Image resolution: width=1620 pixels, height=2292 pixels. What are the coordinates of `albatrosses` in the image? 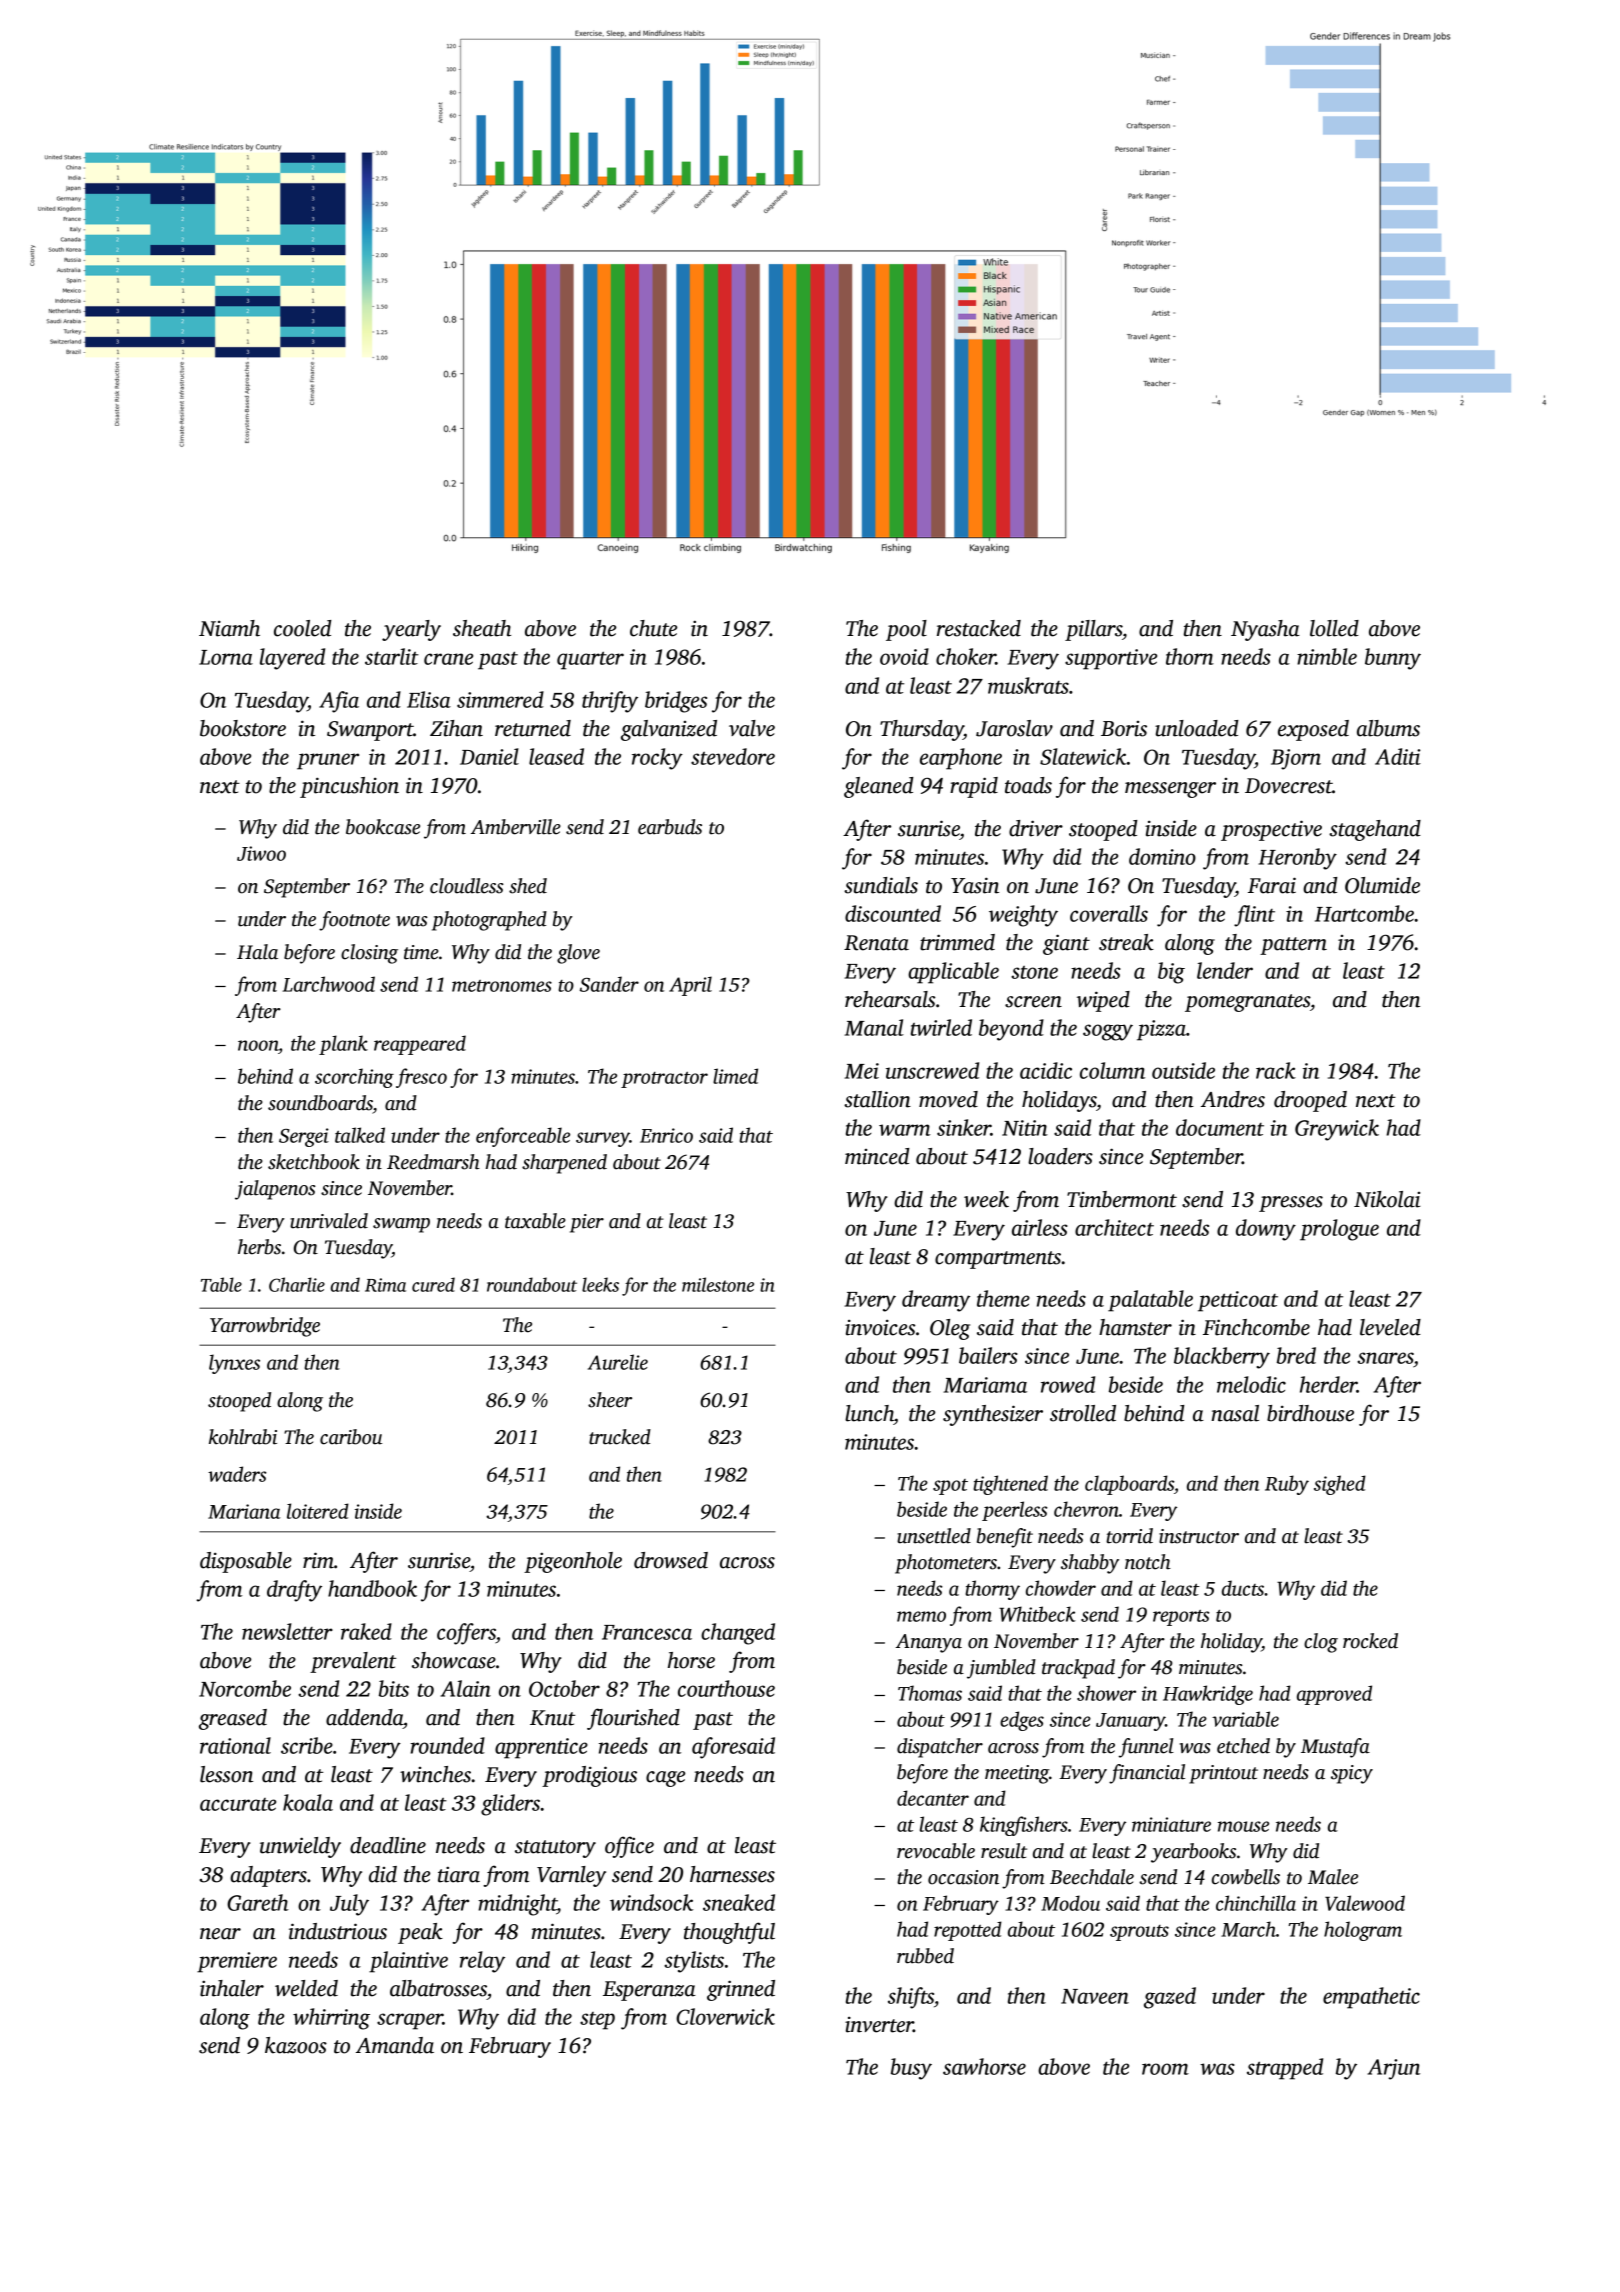 It's located at (438, 1988).
